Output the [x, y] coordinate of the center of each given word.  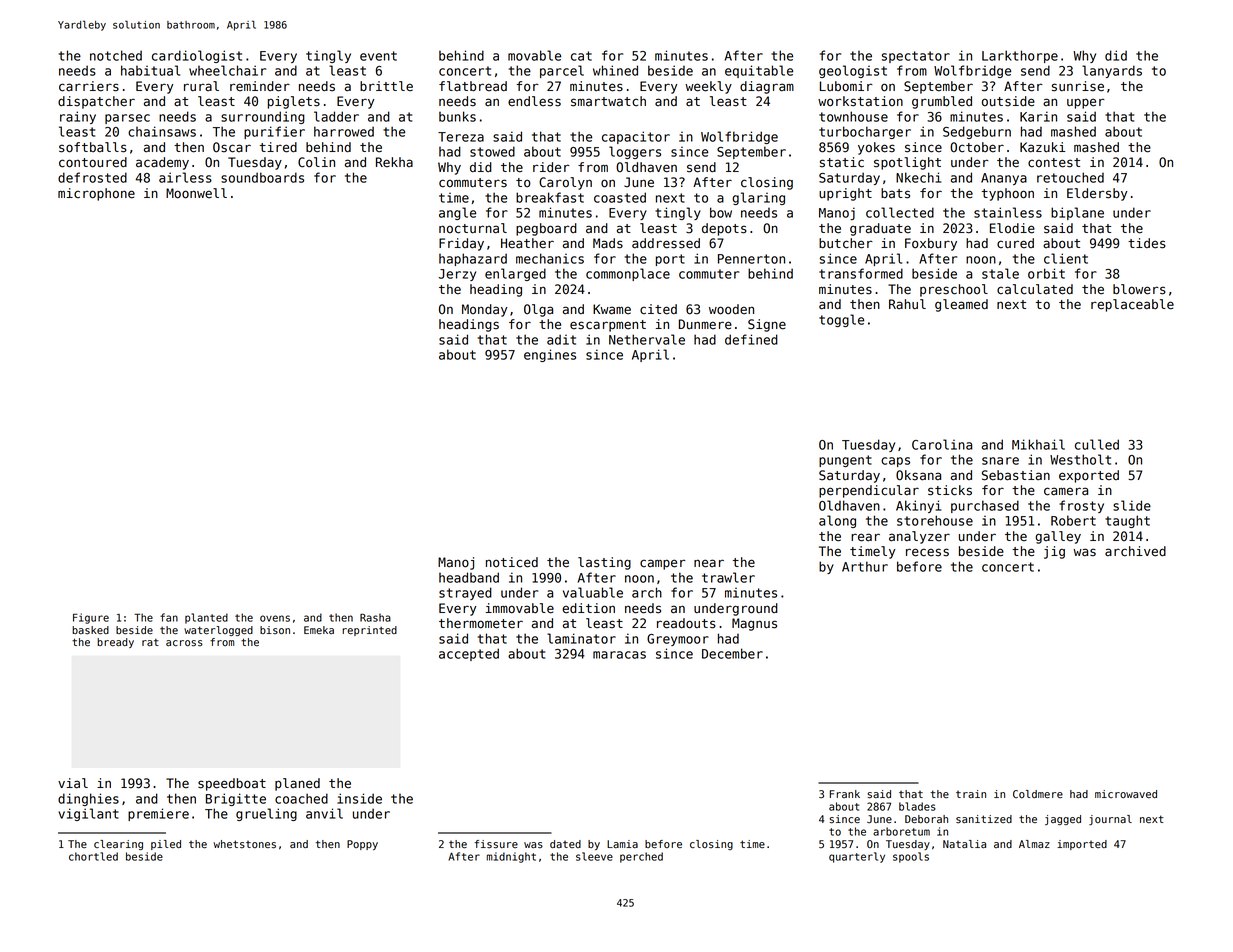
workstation [860, 101]
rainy [78, 117]
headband [469, 577]
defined [751, 339]
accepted [469, 654]
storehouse [935, 520]
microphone [96, 194]
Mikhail [1038, 444]
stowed [492, 151]
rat [150, 643]
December [732, 653]
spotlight [907, 163]
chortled [93, 856]
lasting [604, 563]
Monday [484, 310]
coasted [620, 197]
